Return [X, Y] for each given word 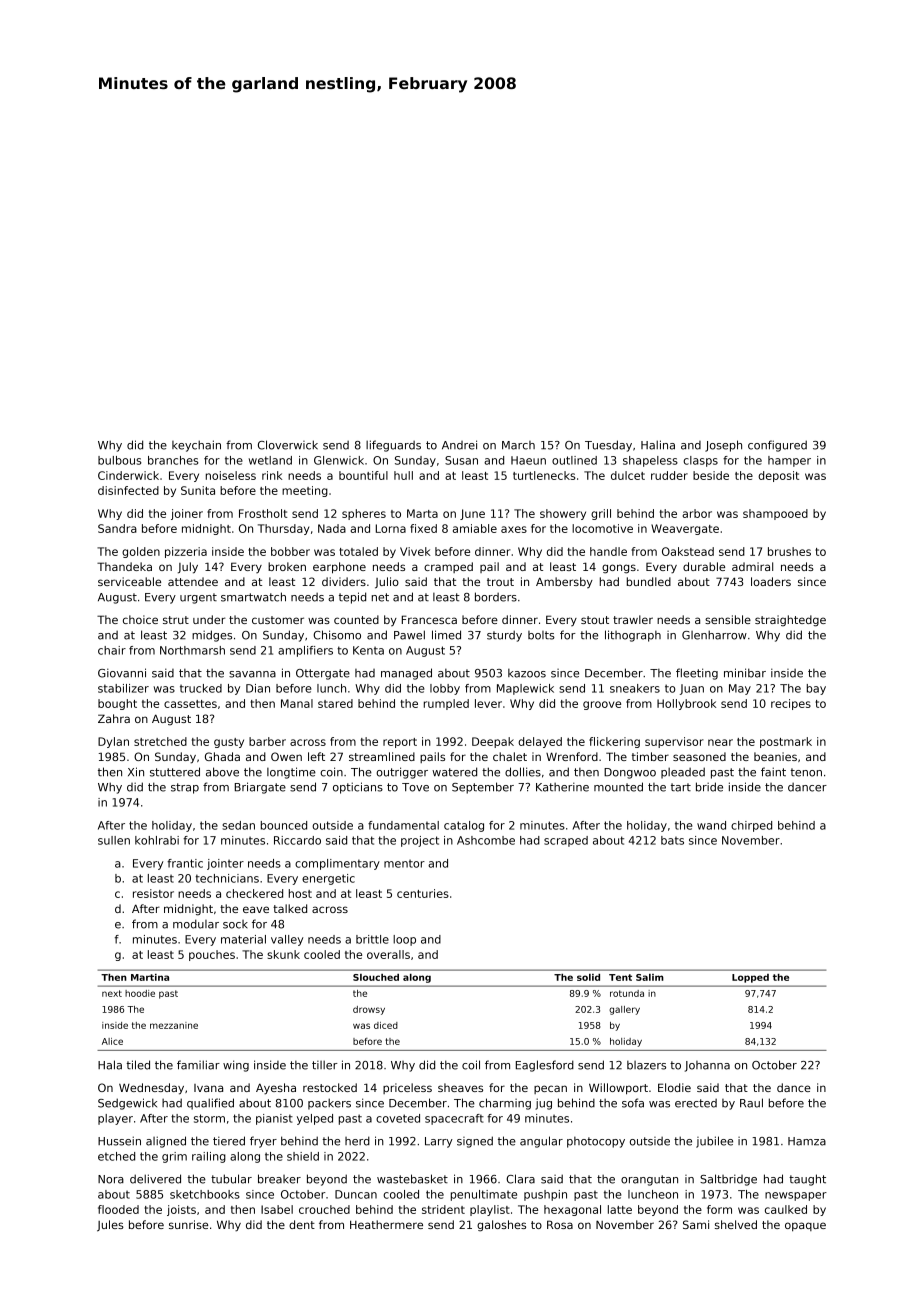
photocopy [596, 1142]
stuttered [175, 772]
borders [496, 597]
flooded [118, 1209]
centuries [423, 893]
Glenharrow [714, 635]
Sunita [198, 490]
